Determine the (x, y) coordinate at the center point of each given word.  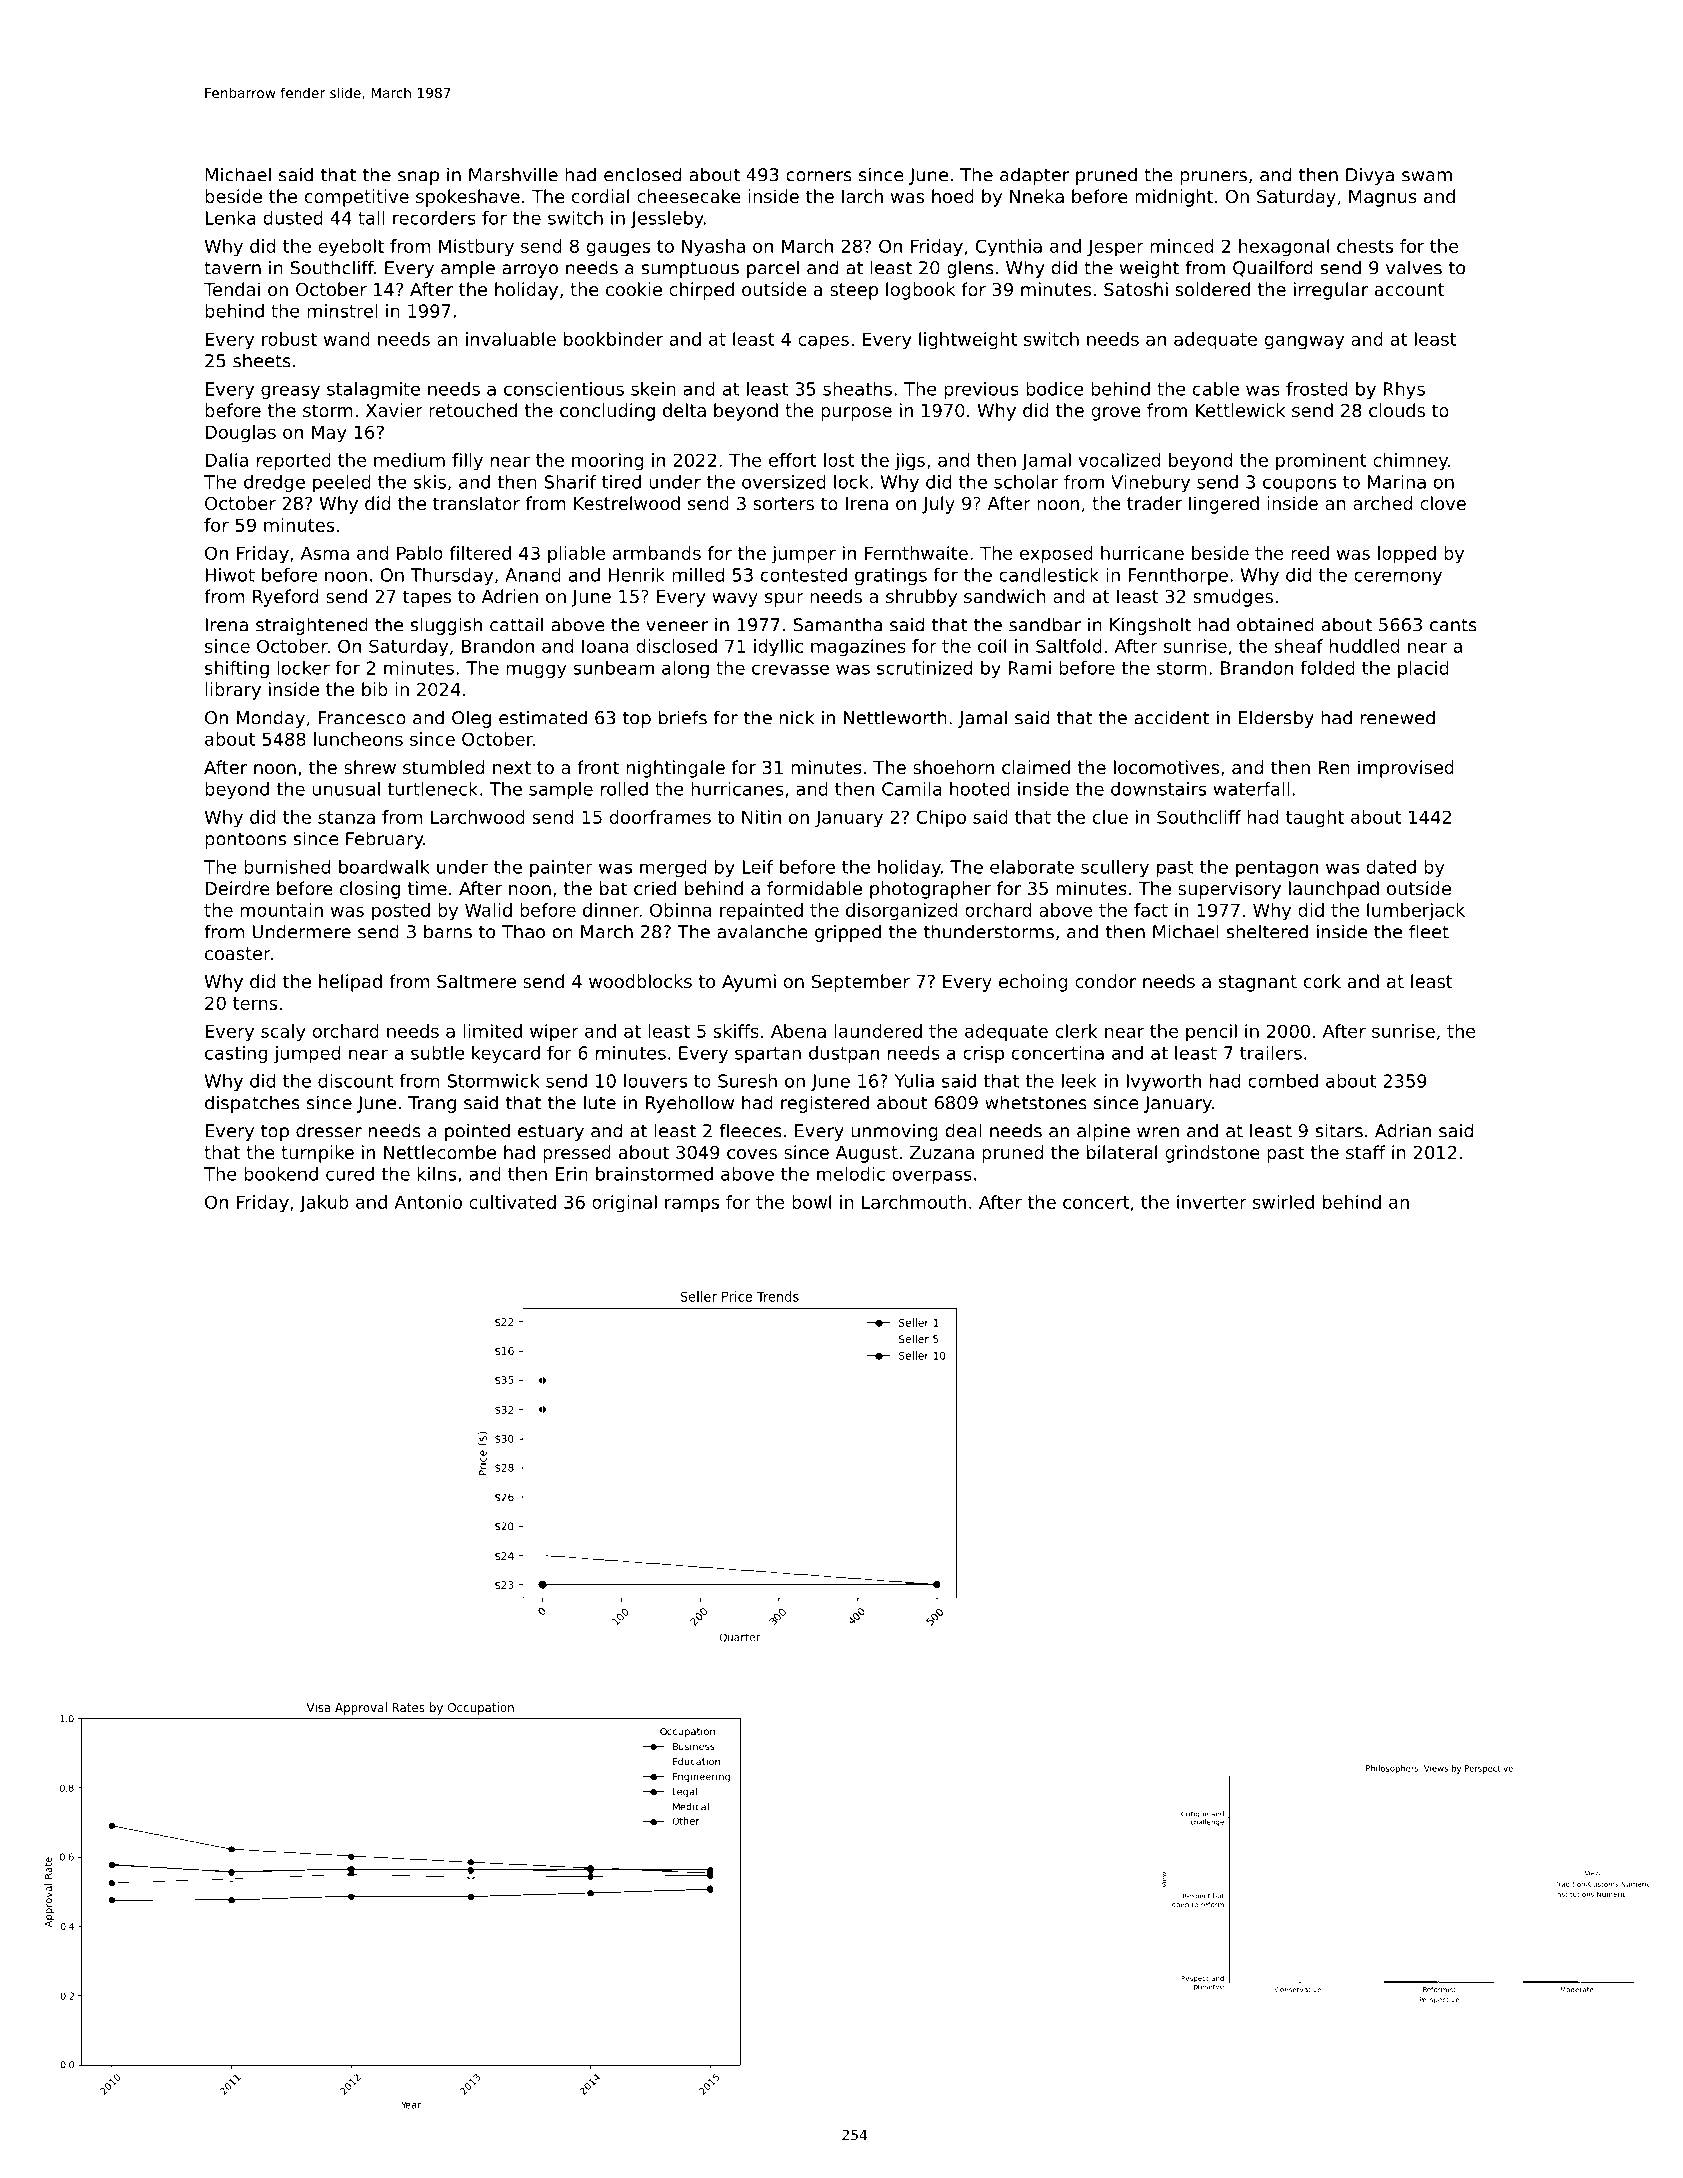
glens (970, 269)
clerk (1076, 1031)
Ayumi (749, 983)
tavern (232, 268)
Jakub (324, 1204)
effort (793, 460)
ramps (692, 1206)
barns (448, 931)
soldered (1212, 289)
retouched (473, 410)
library (233, 691)
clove (1443, 503)
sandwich (1005, 596)
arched (1382, 503)
